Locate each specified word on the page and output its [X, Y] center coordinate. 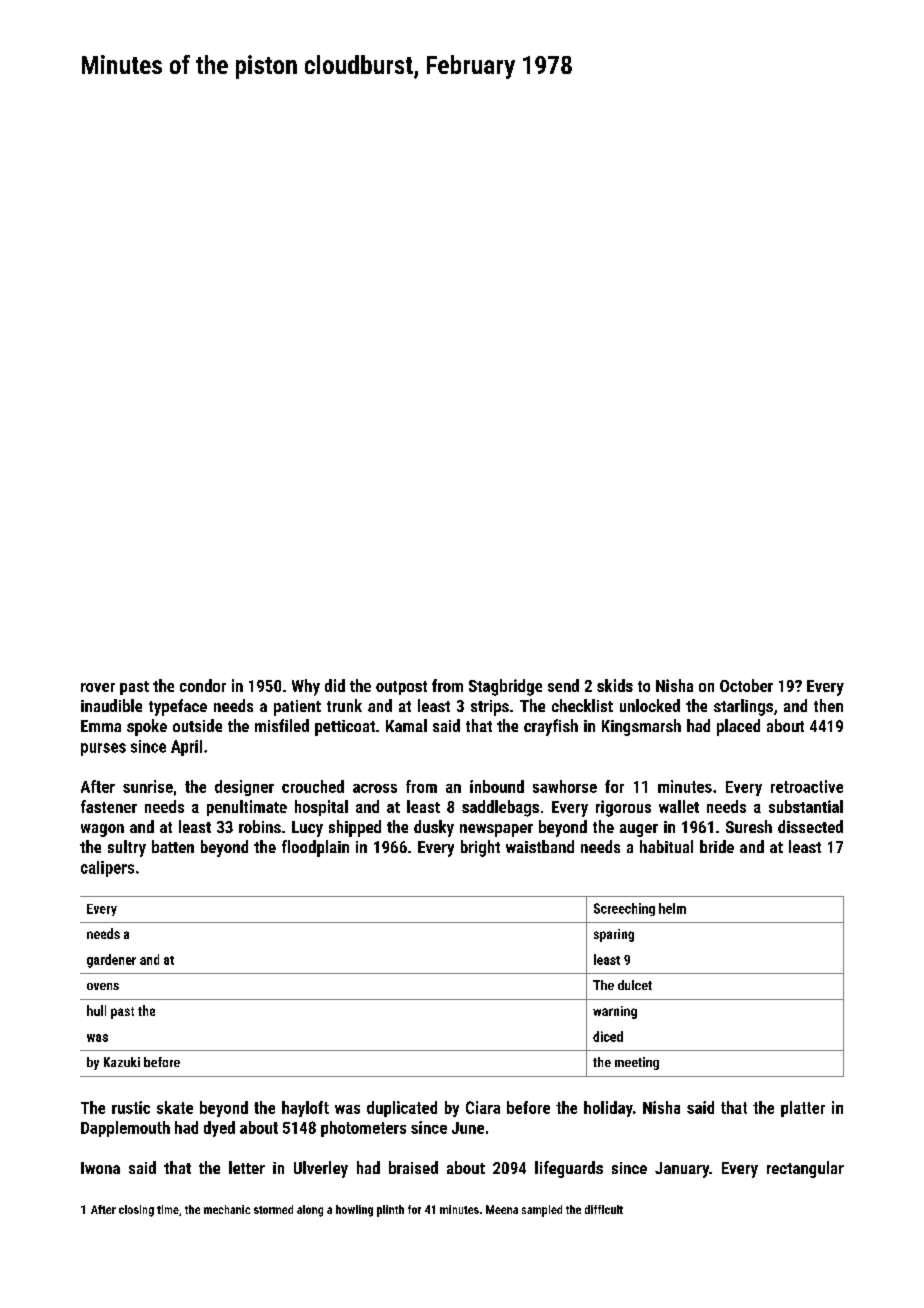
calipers [107, 869]
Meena [502, 1209]
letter [247, 1167]
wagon [102, 830]
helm [672, 908]
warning [615, 1012]
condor [203, 685]
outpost [401, 688]
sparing [614, 935]
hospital [321, 808]
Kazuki [122, 1062]
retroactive [807, 786]
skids [615, 685]
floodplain [315, 848]
